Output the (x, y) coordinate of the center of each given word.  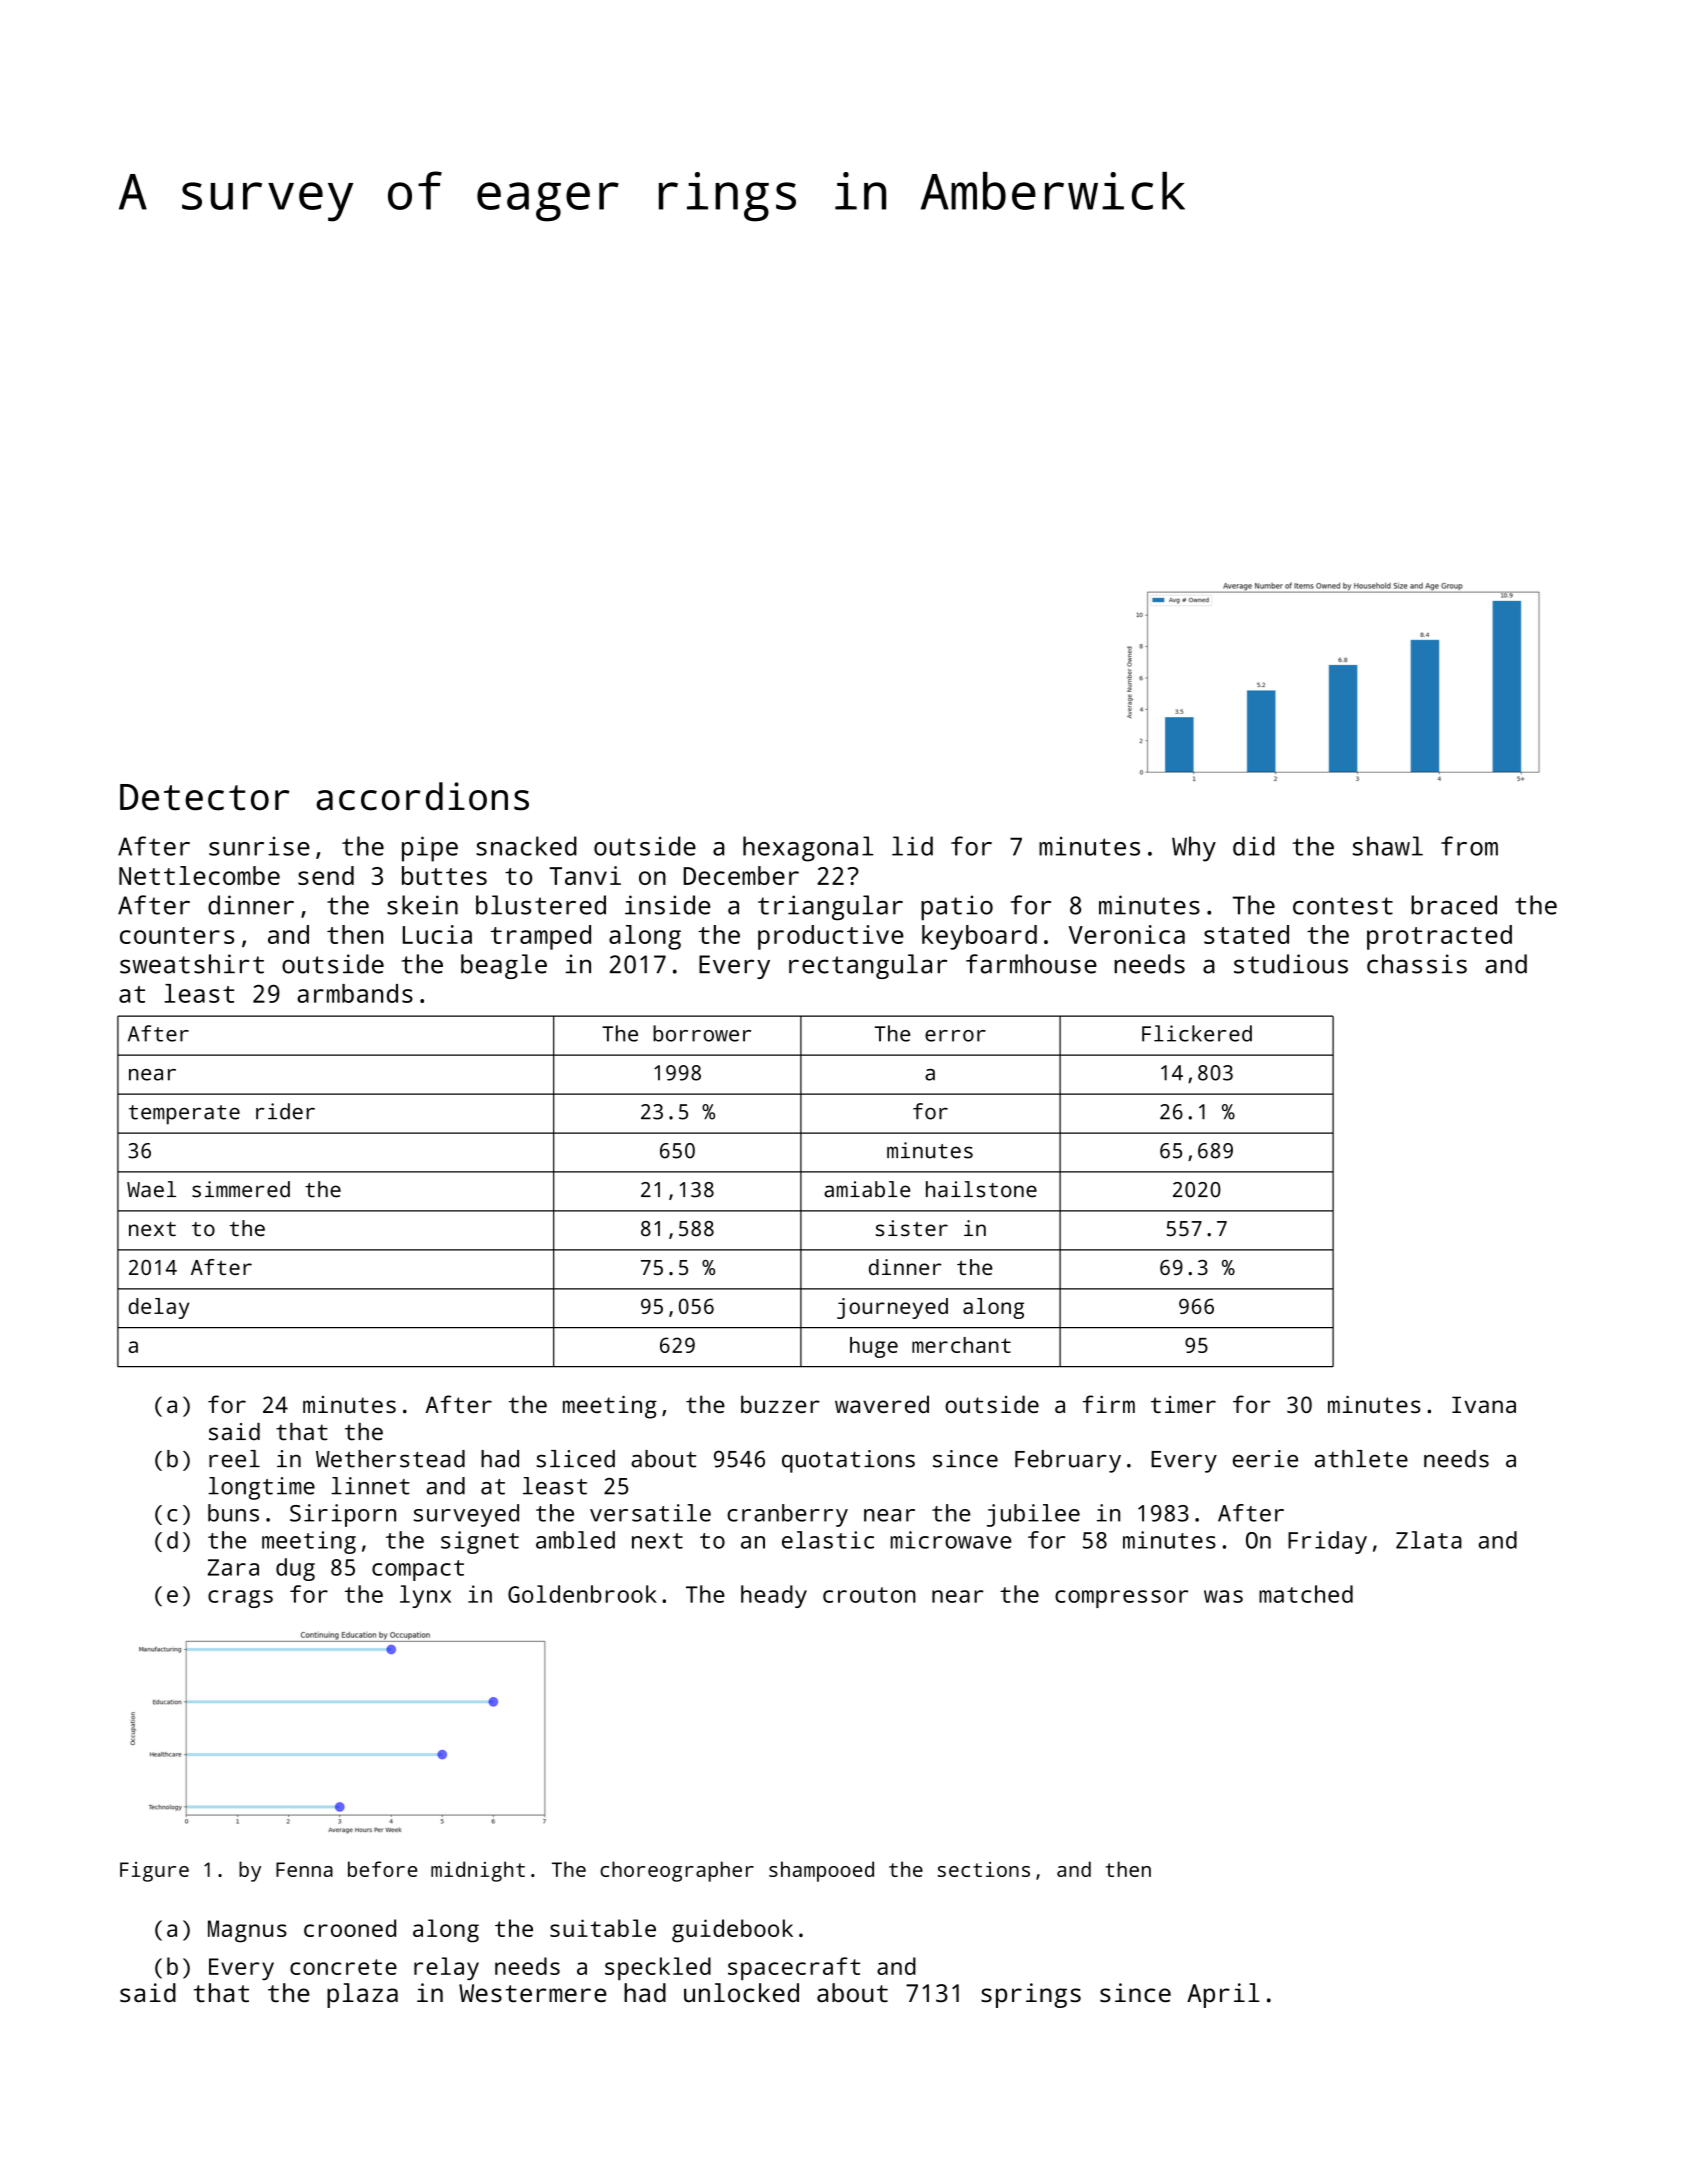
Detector (205, 797)
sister (912, 1228)
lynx (425, 1596)
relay (446, 1968)
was (1223, 1596)
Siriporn (343, 1515)
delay (158, 1308)
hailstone (981, 1189)
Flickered (1197, 1033)
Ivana (1484, 1404)
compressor (1121, 1599)
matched (1306, 1594)
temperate (184, 1115)
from (1469, 846)
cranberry (787, 1515)
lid (912, 846)
